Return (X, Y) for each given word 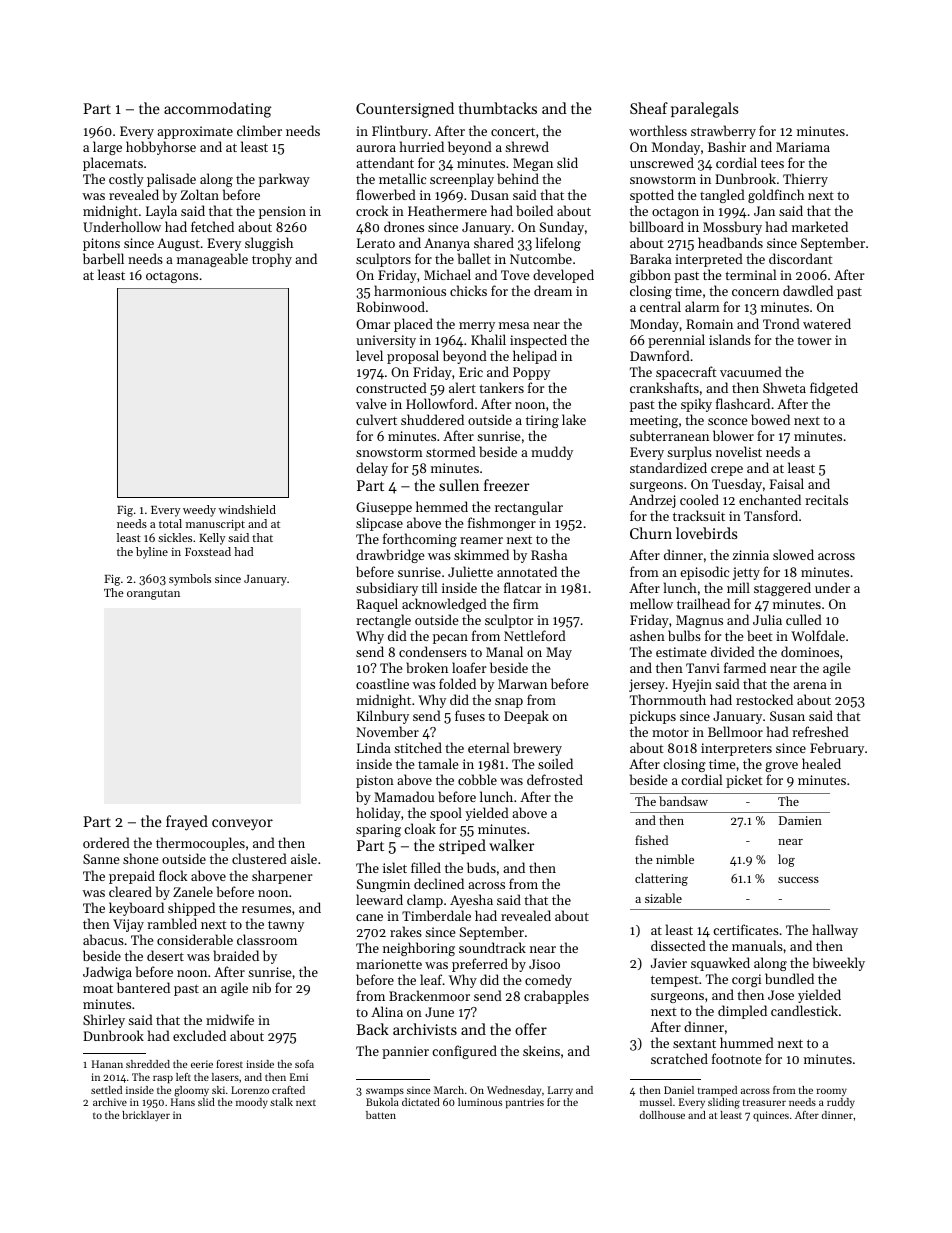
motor (670, 732)
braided (236, 955)
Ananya (447, 244)
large (107, 148)
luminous (480, 1102)
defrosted (555, 779)
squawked (720, 964)
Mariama (803, 147)
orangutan (153, 595)
